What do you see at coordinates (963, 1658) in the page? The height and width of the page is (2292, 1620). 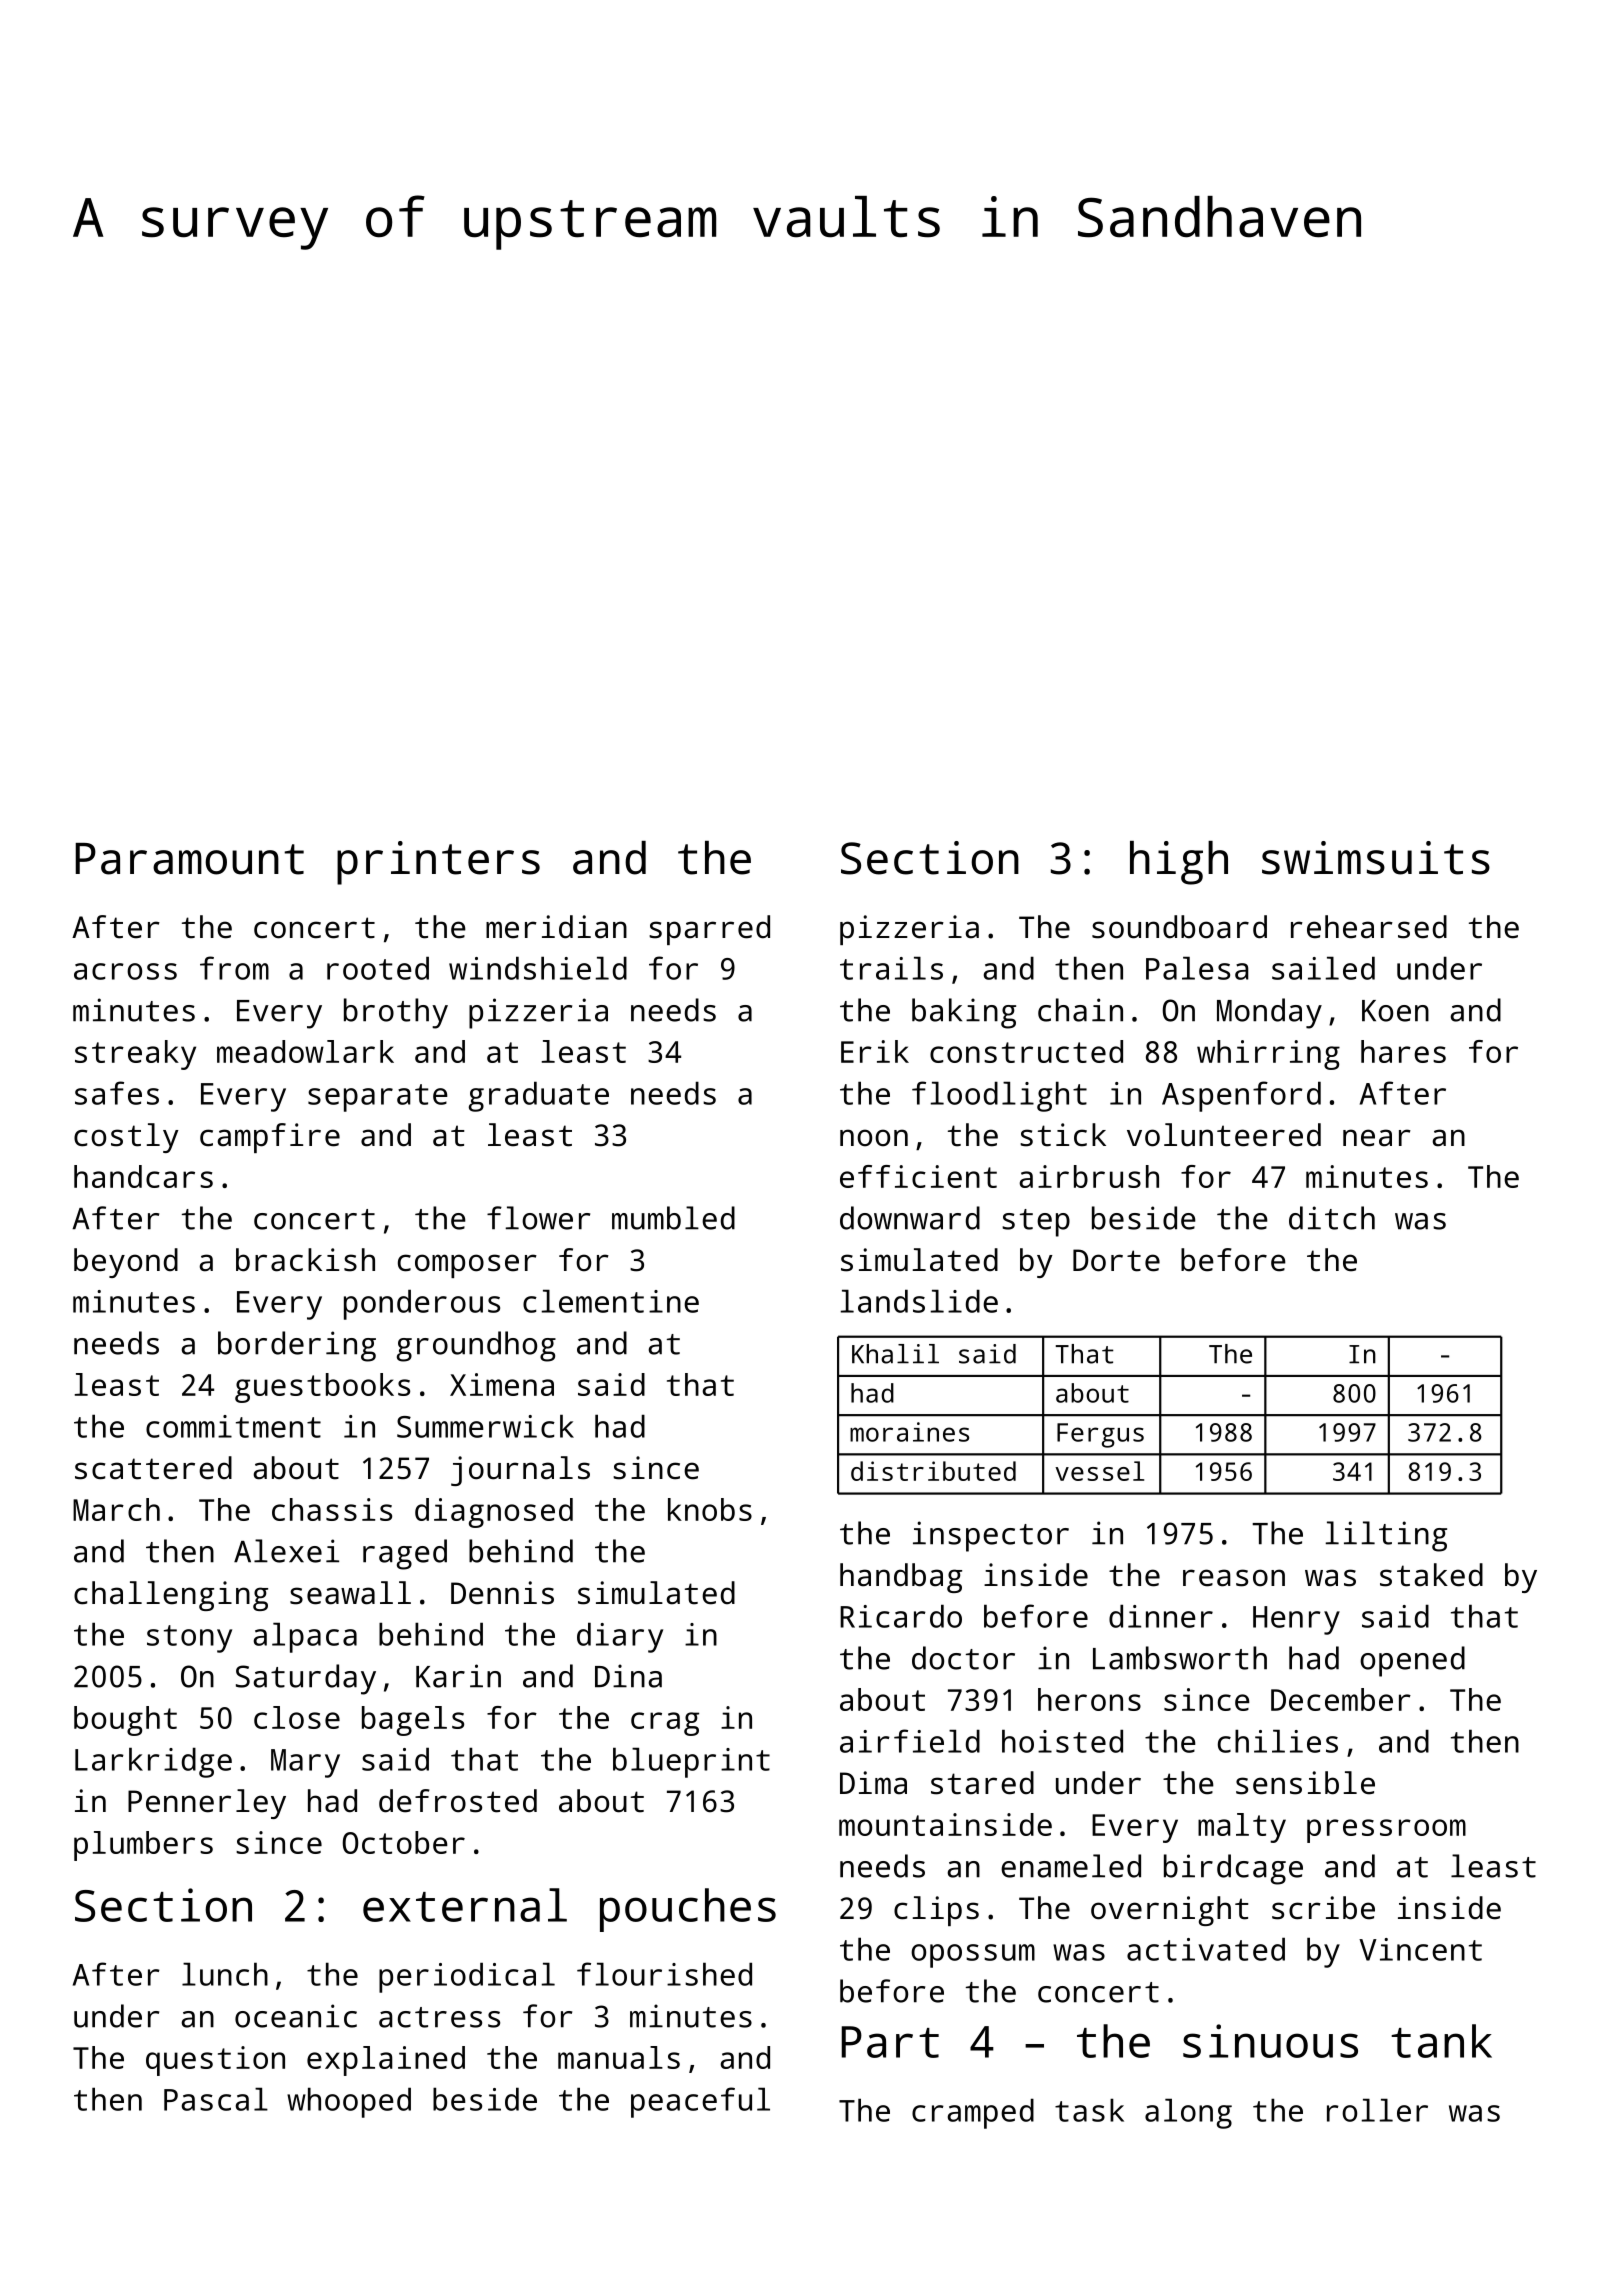 I see `doctor` at bounding box center [963, 1658].
